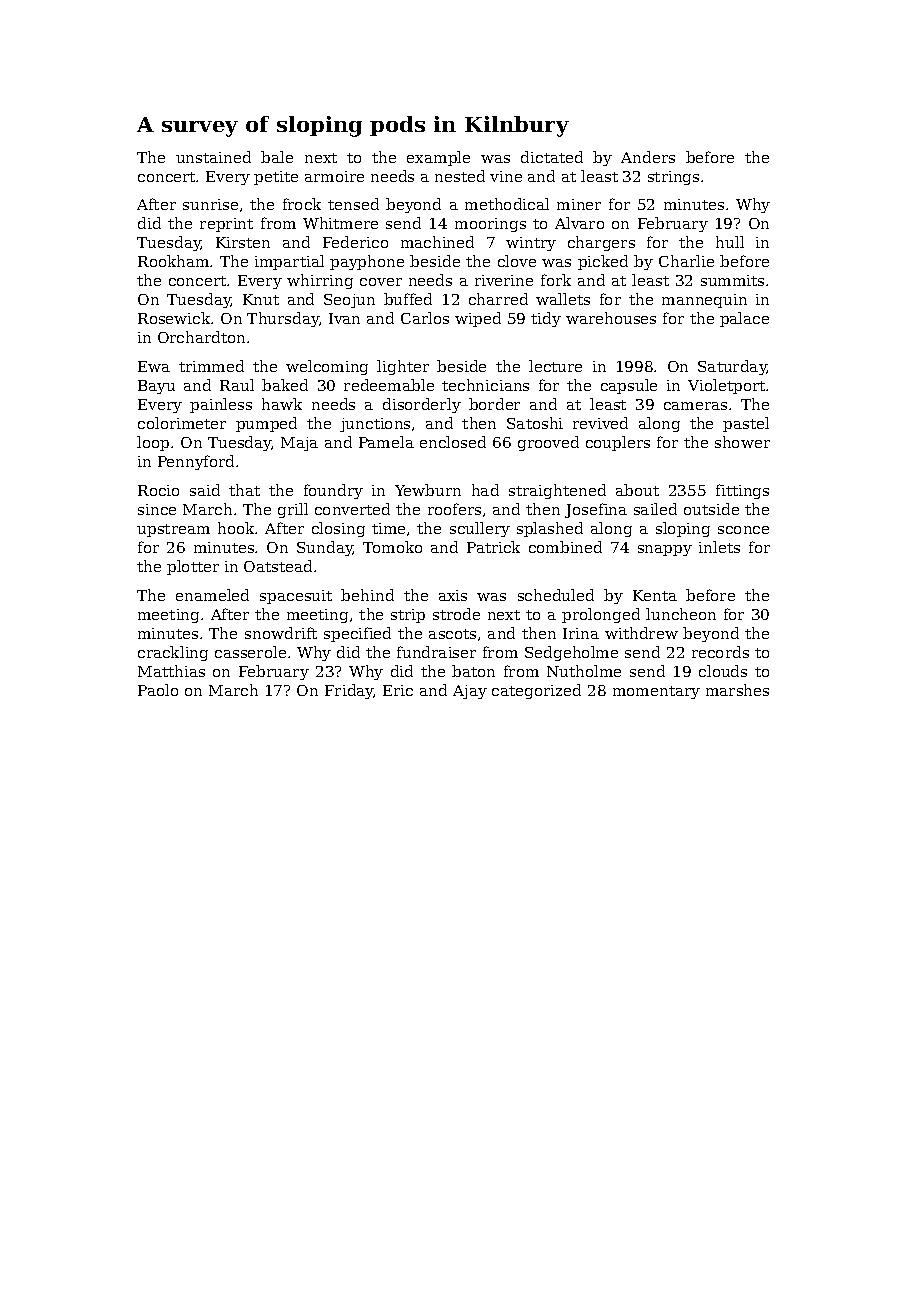 This screenshot has width=908, height=1316. I want to click on nested, so click(460, 176).
